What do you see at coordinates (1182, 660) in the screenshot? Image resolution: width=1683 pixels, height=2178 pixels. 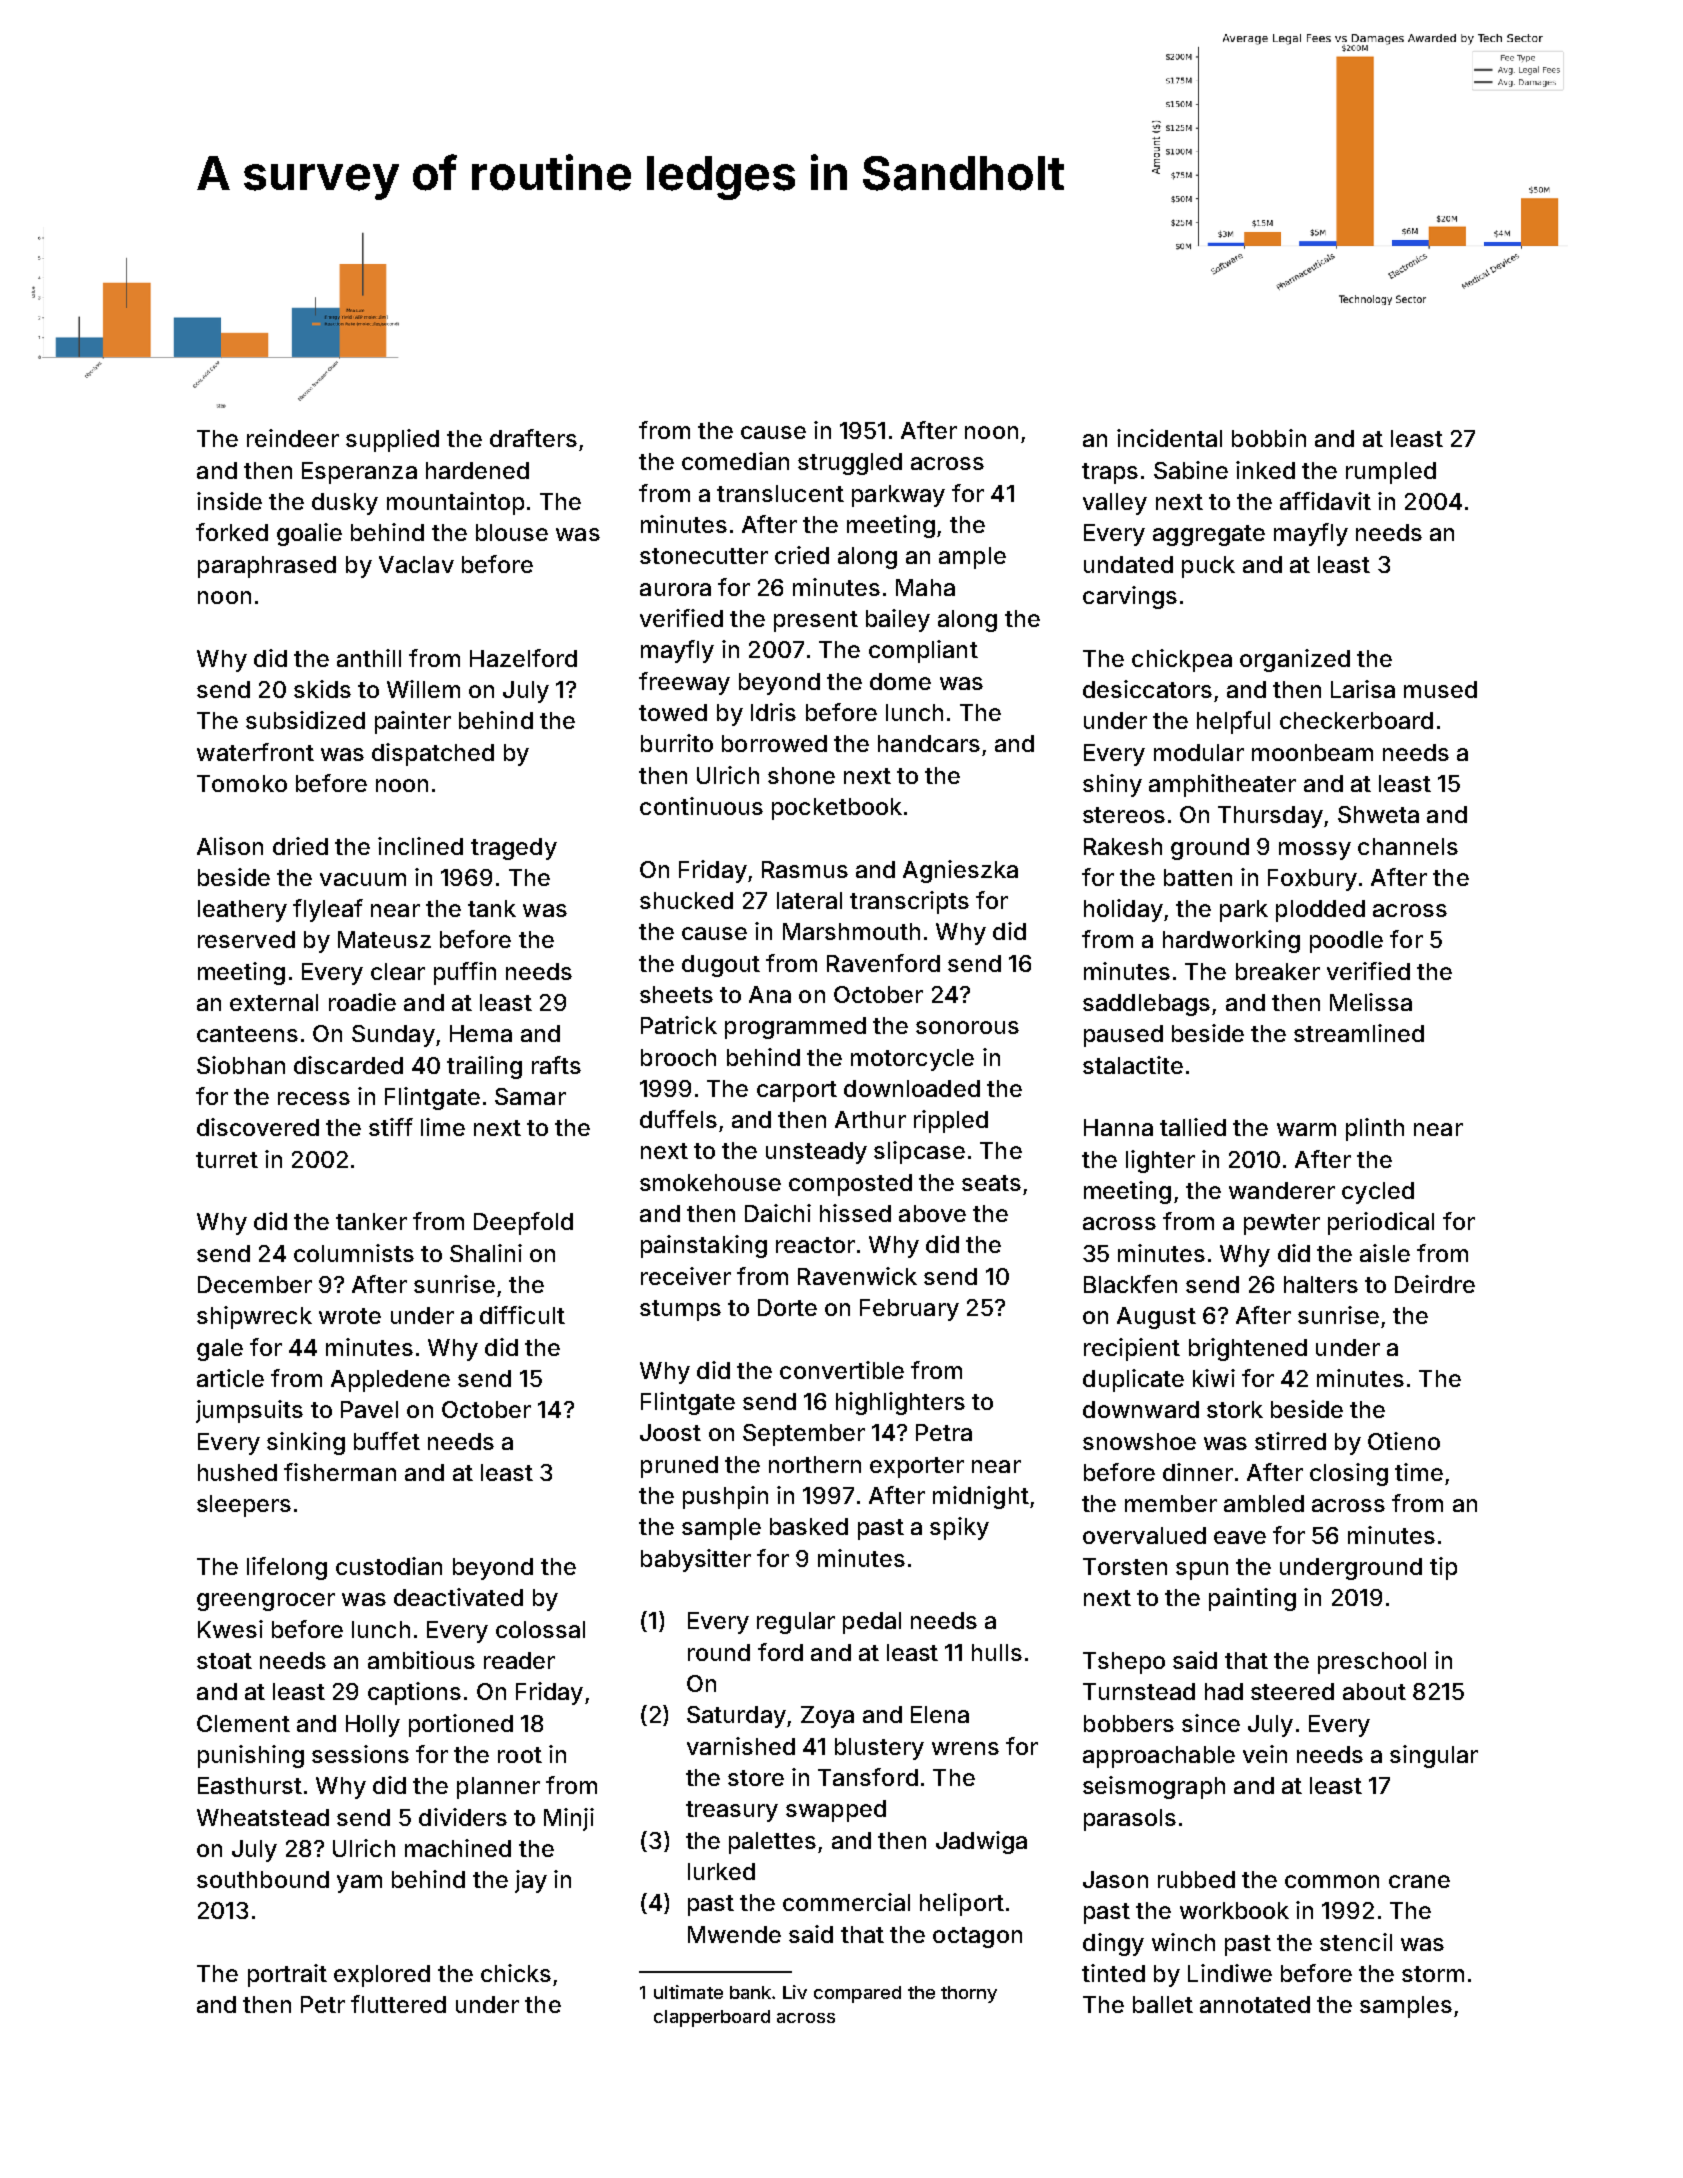 I see `chickpea` at bounding box center [1182, 660].
